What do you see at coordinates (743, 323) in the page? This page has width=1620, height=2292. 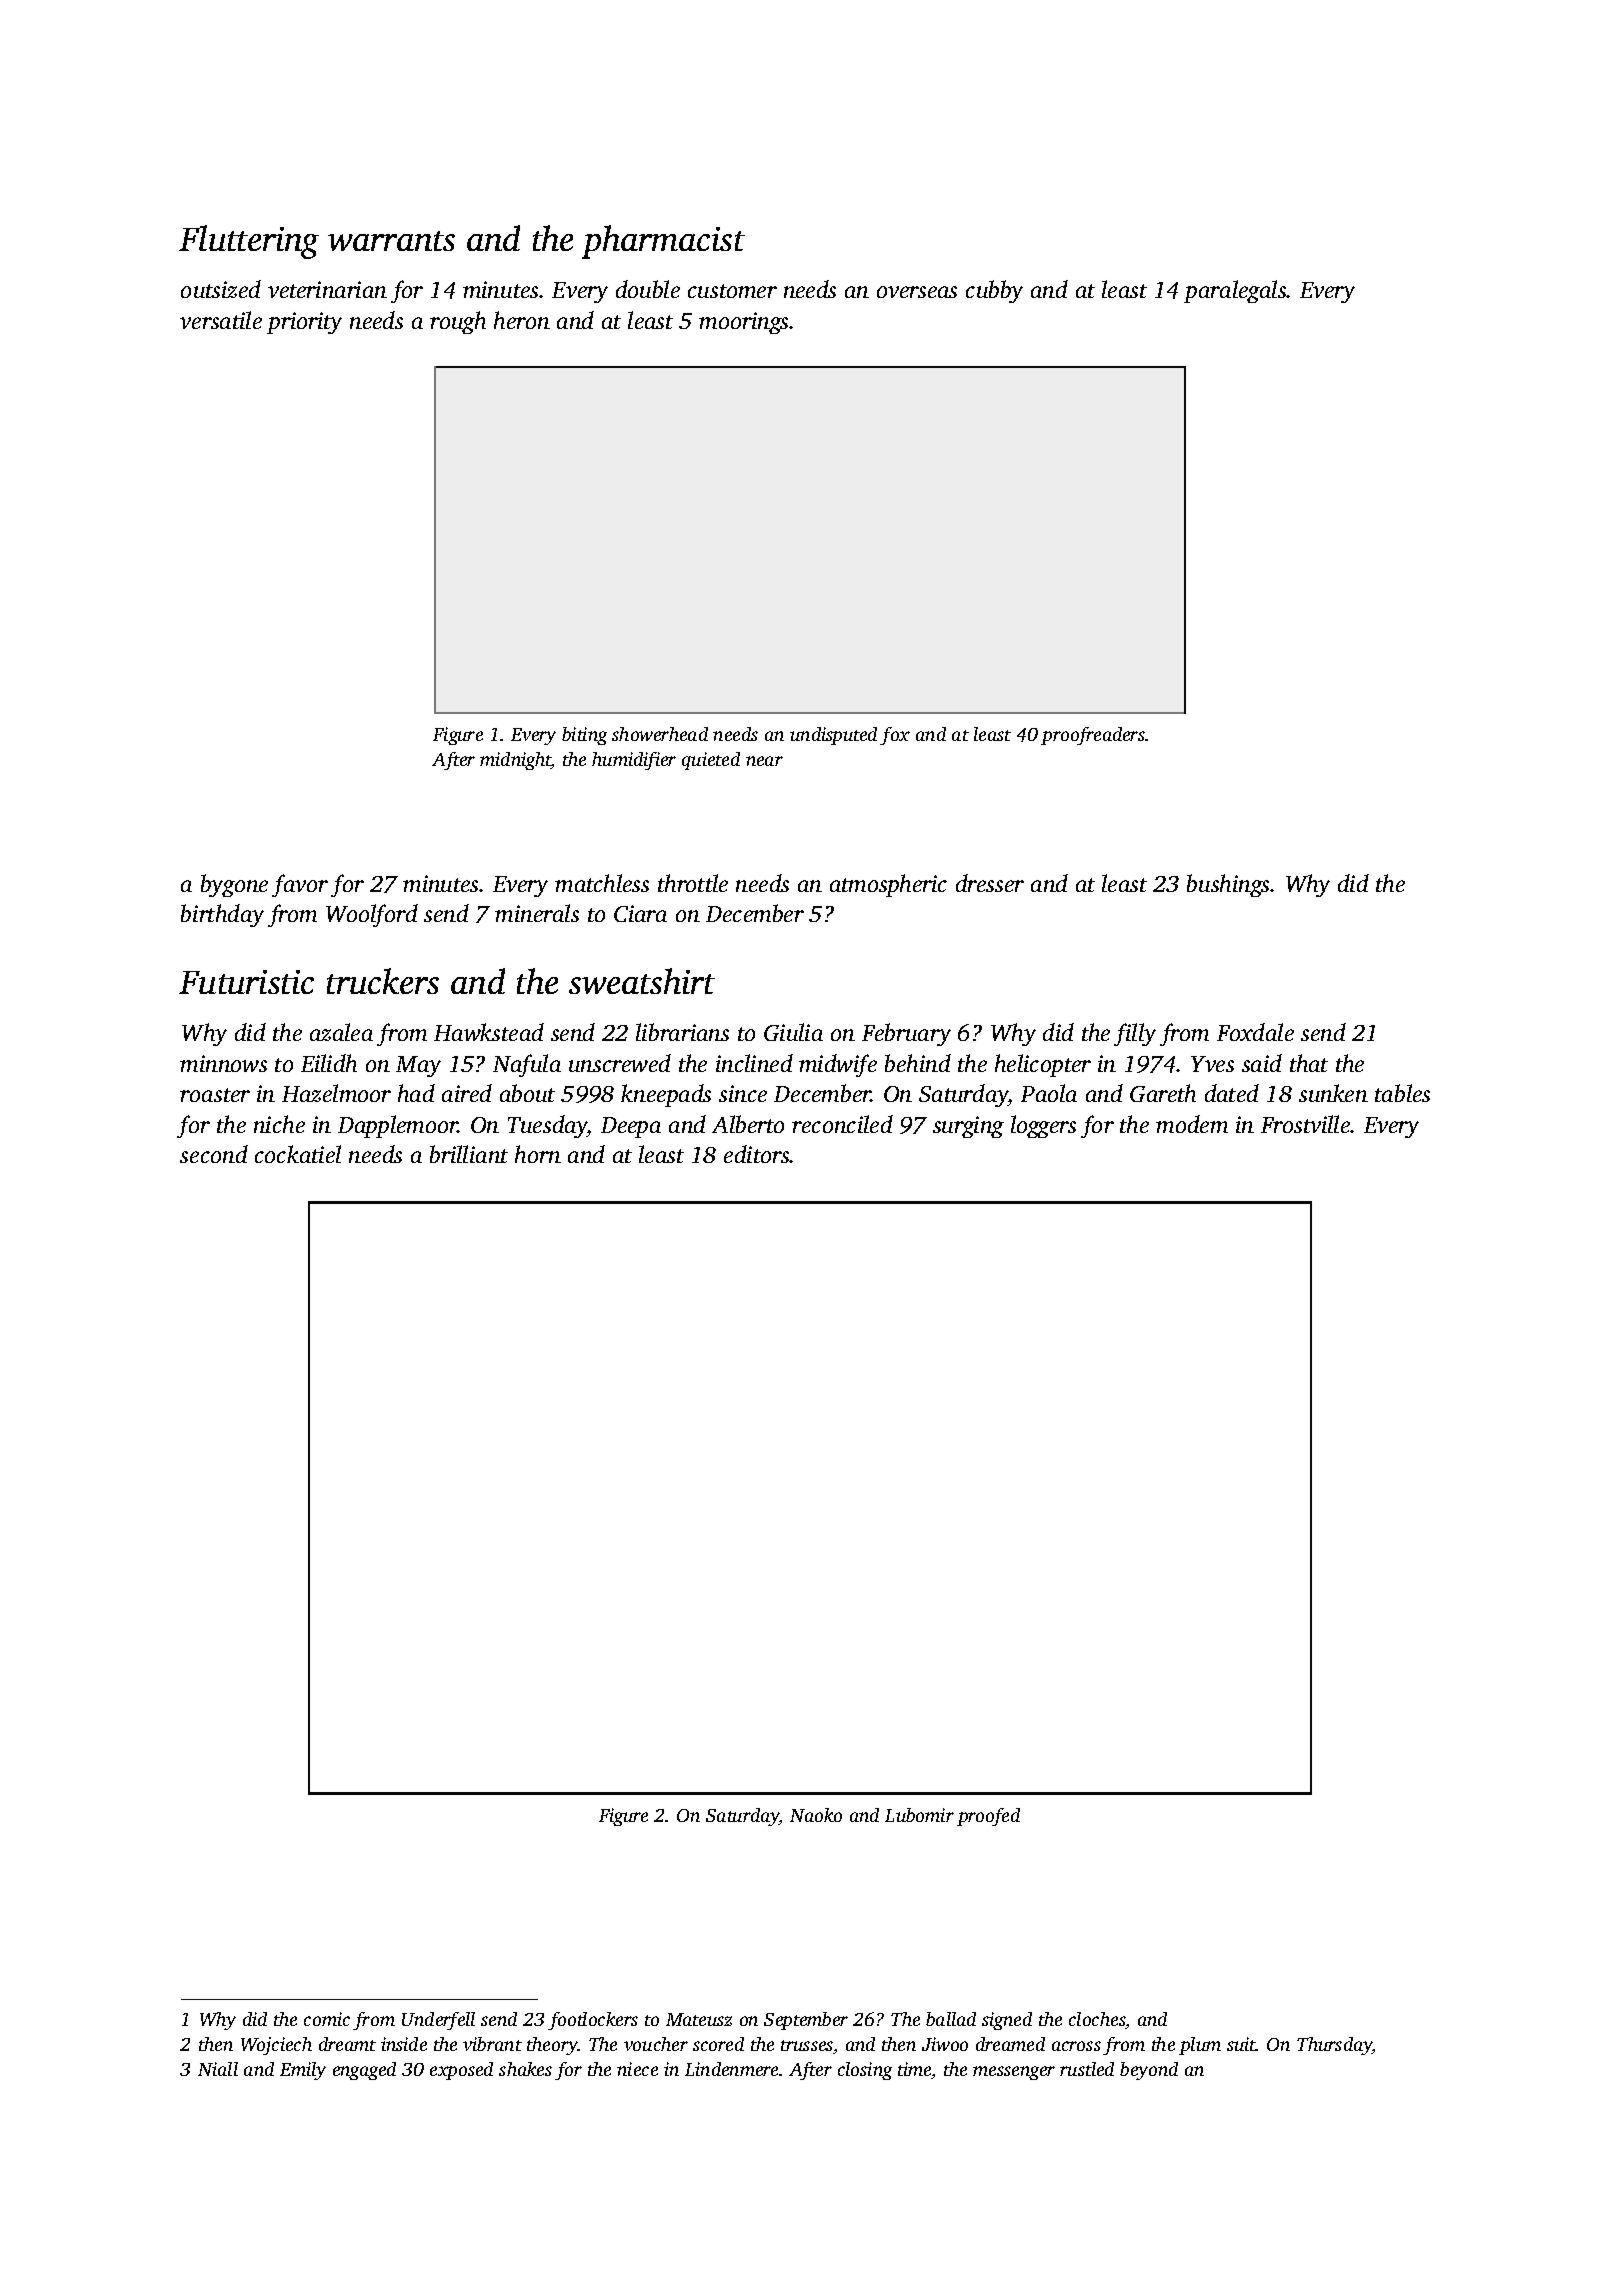 I see `moorings` at bounding box center [743, 323].
